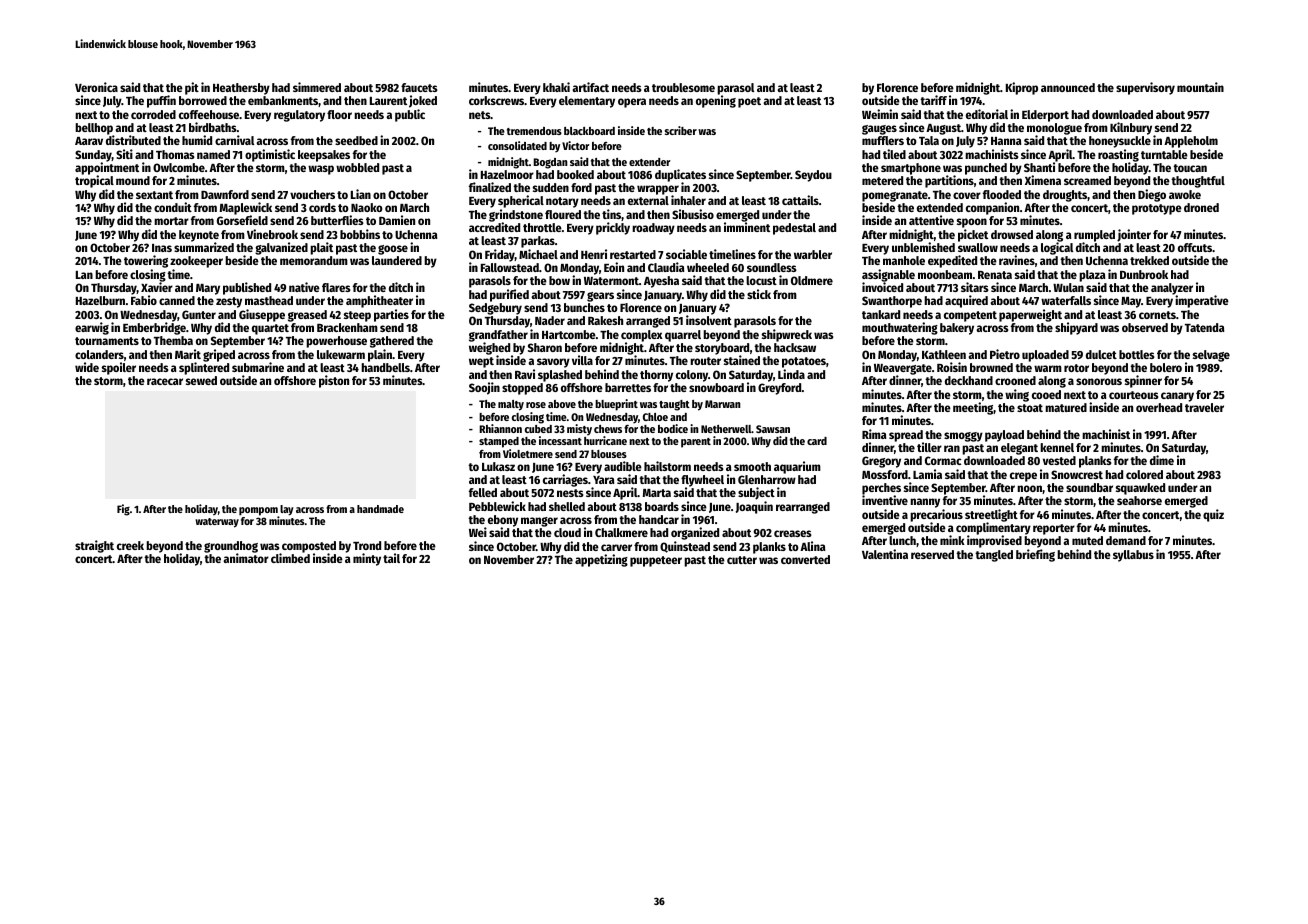  What do you see at coordinates (123, 510) in the image?
I see `Fig` at bounding box center [123, 510].
